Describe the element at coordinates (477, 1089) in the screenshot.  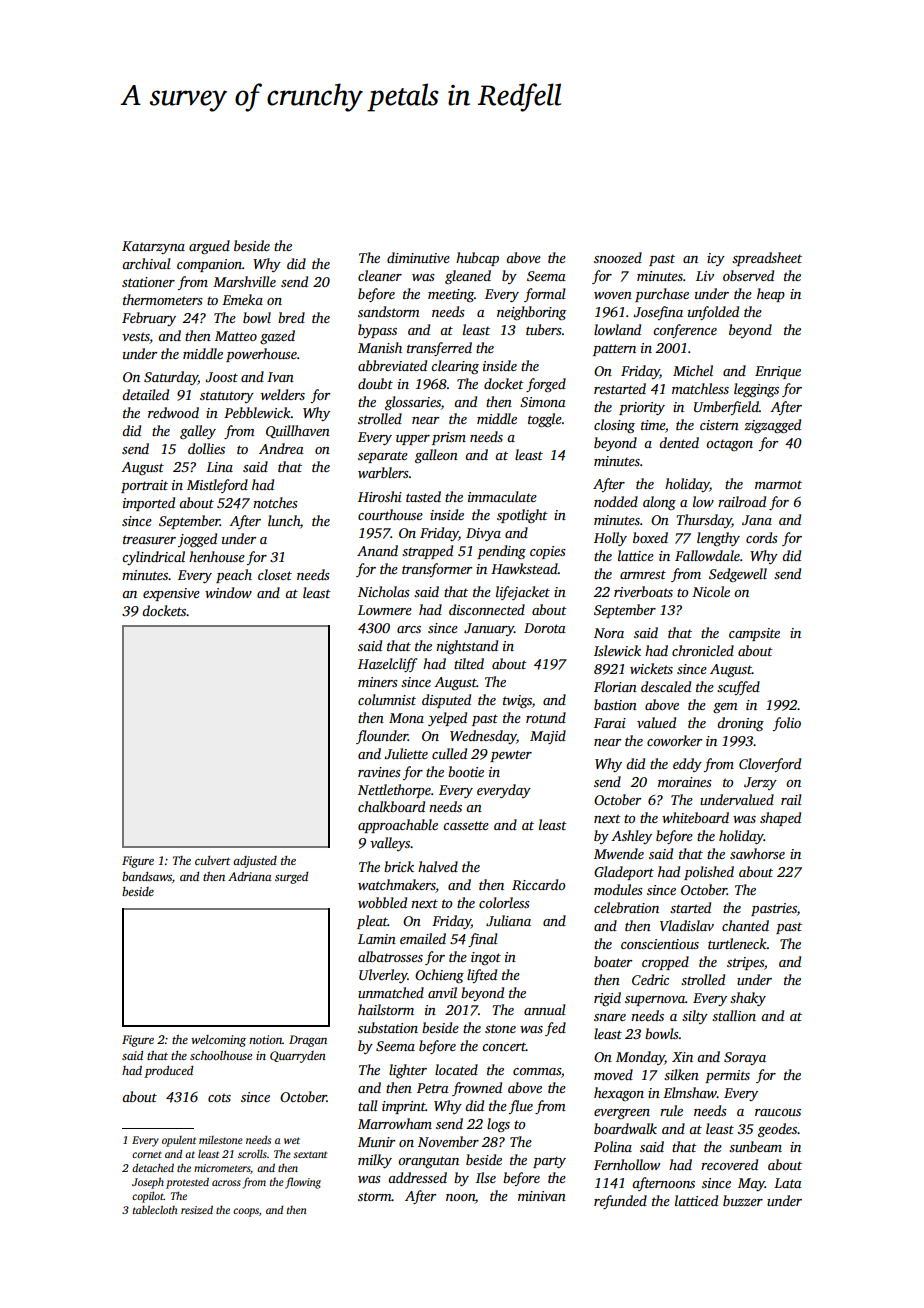
I see `frowned` at that location.
